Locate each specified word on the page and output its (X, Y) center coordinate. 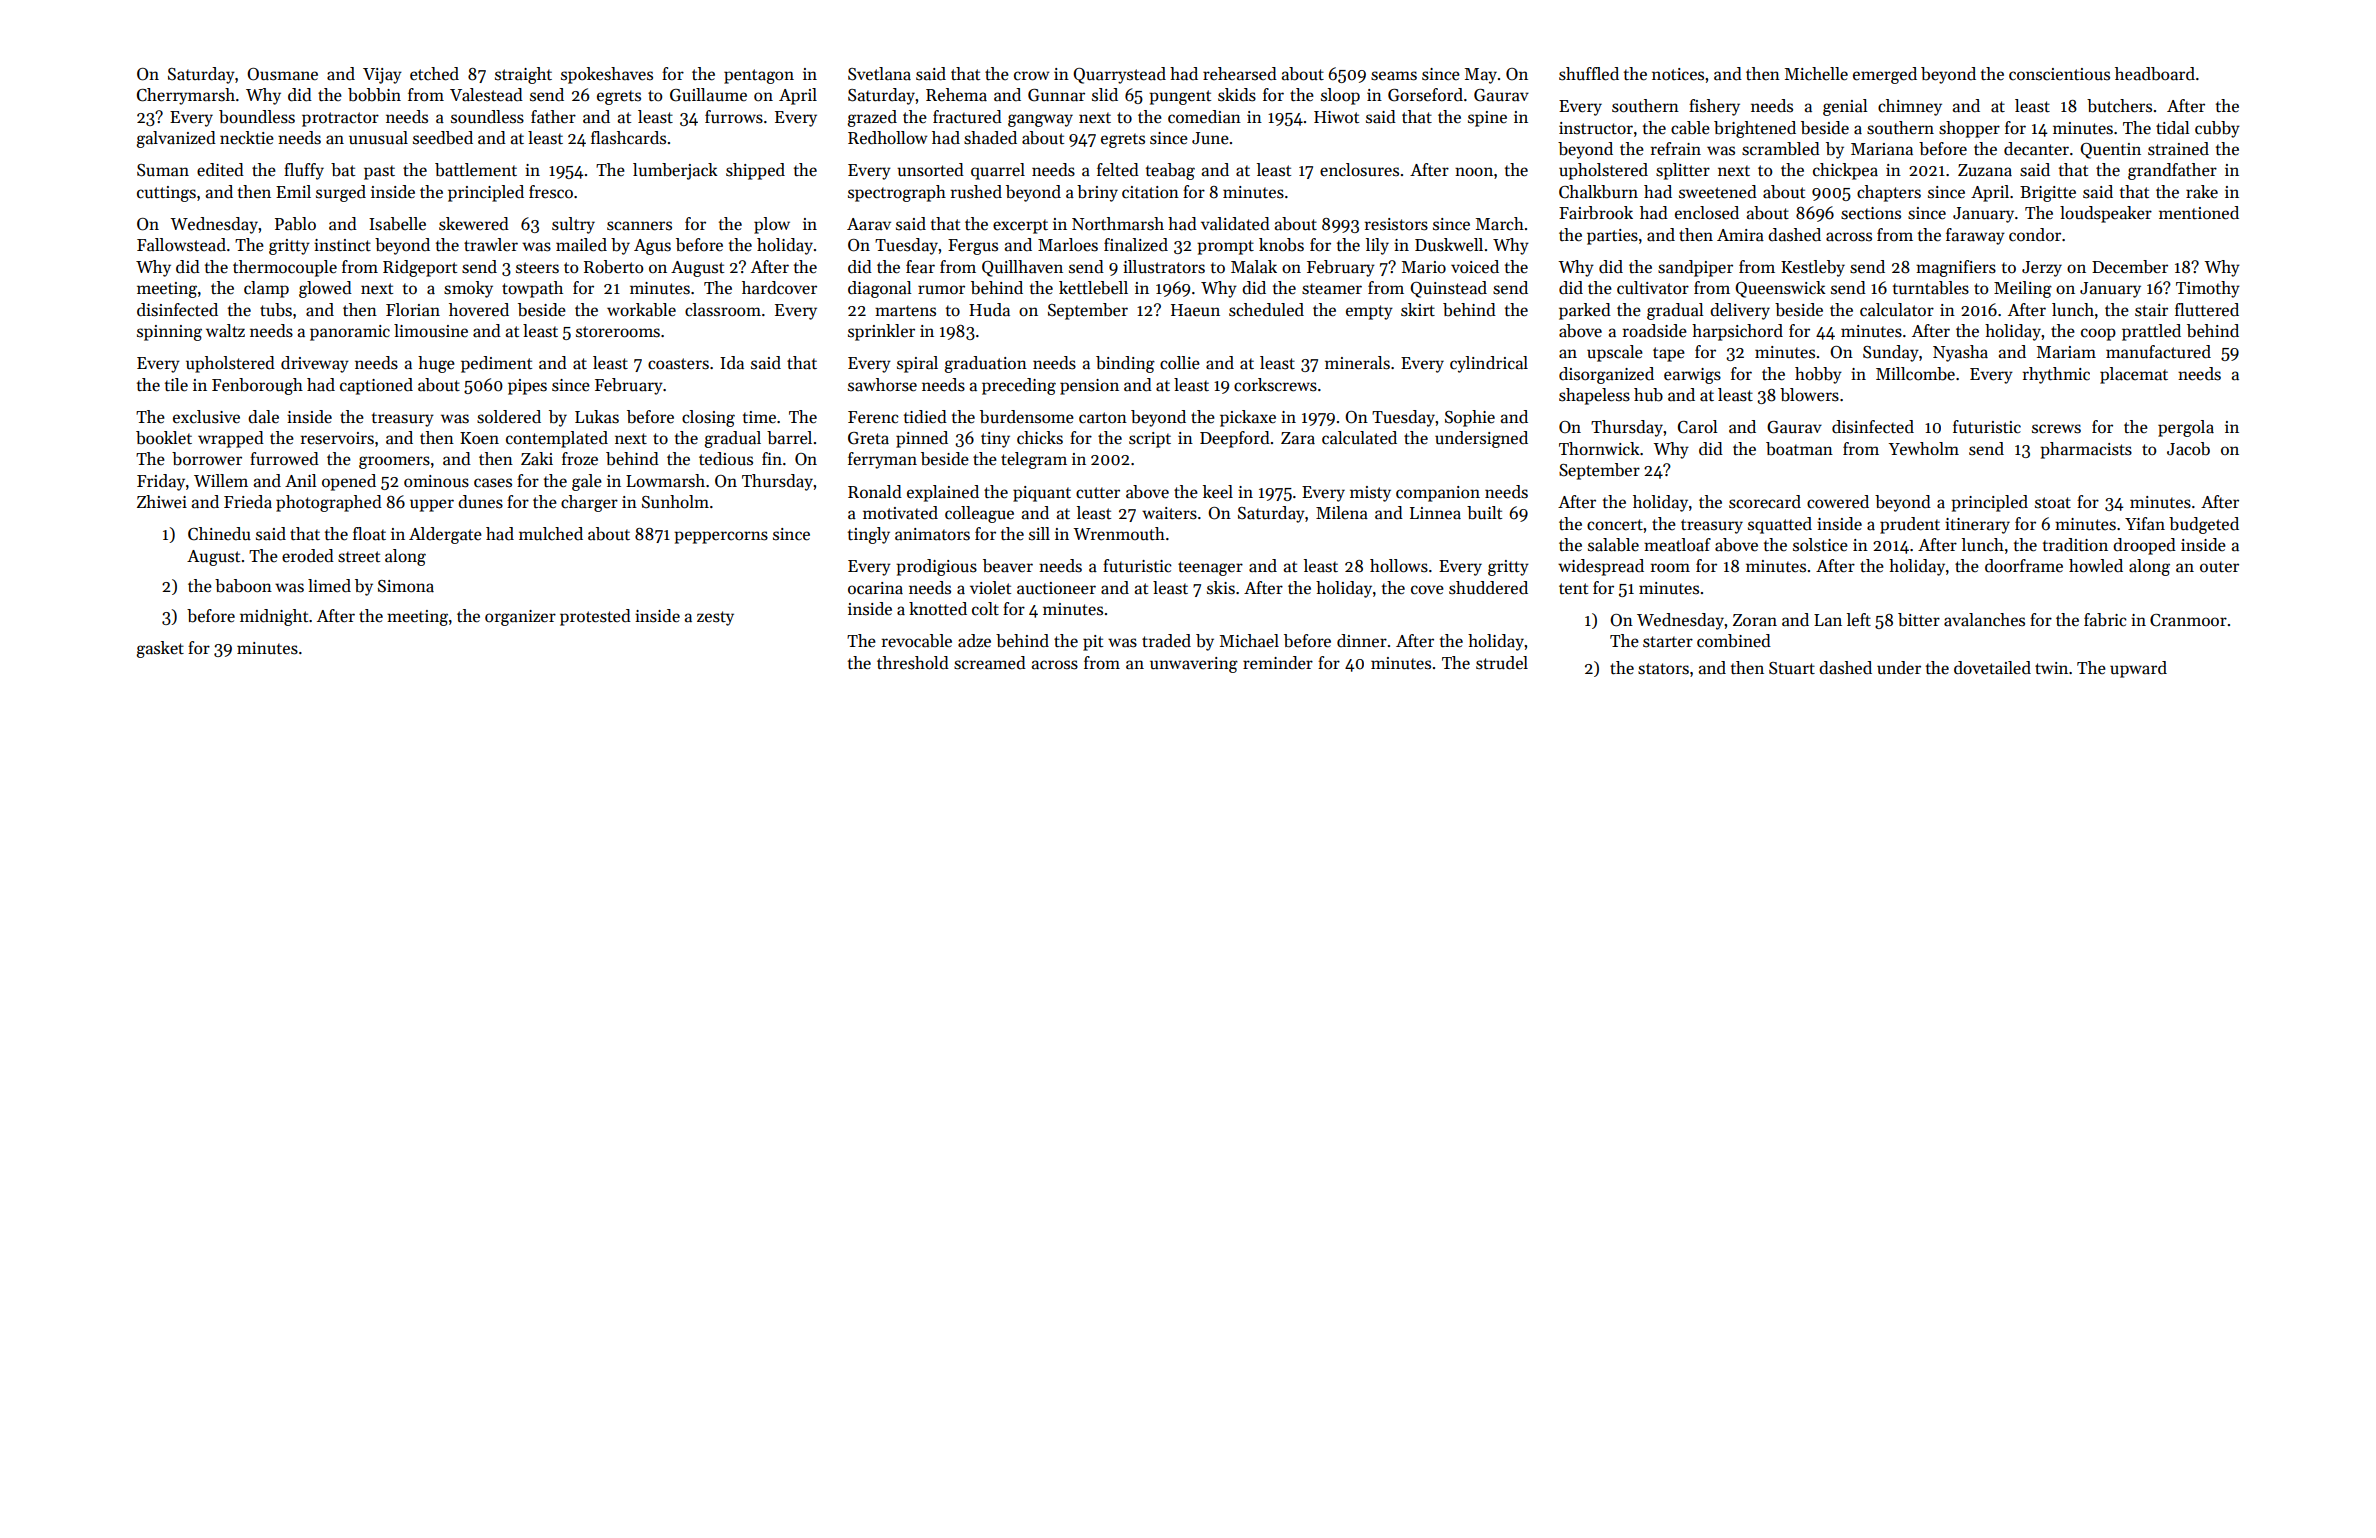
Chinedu (219, 534)
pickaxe (1248, 418)
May (1481, 76)
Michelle (1816, 74)
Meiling (2023, 289)
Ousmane (282, 74)
